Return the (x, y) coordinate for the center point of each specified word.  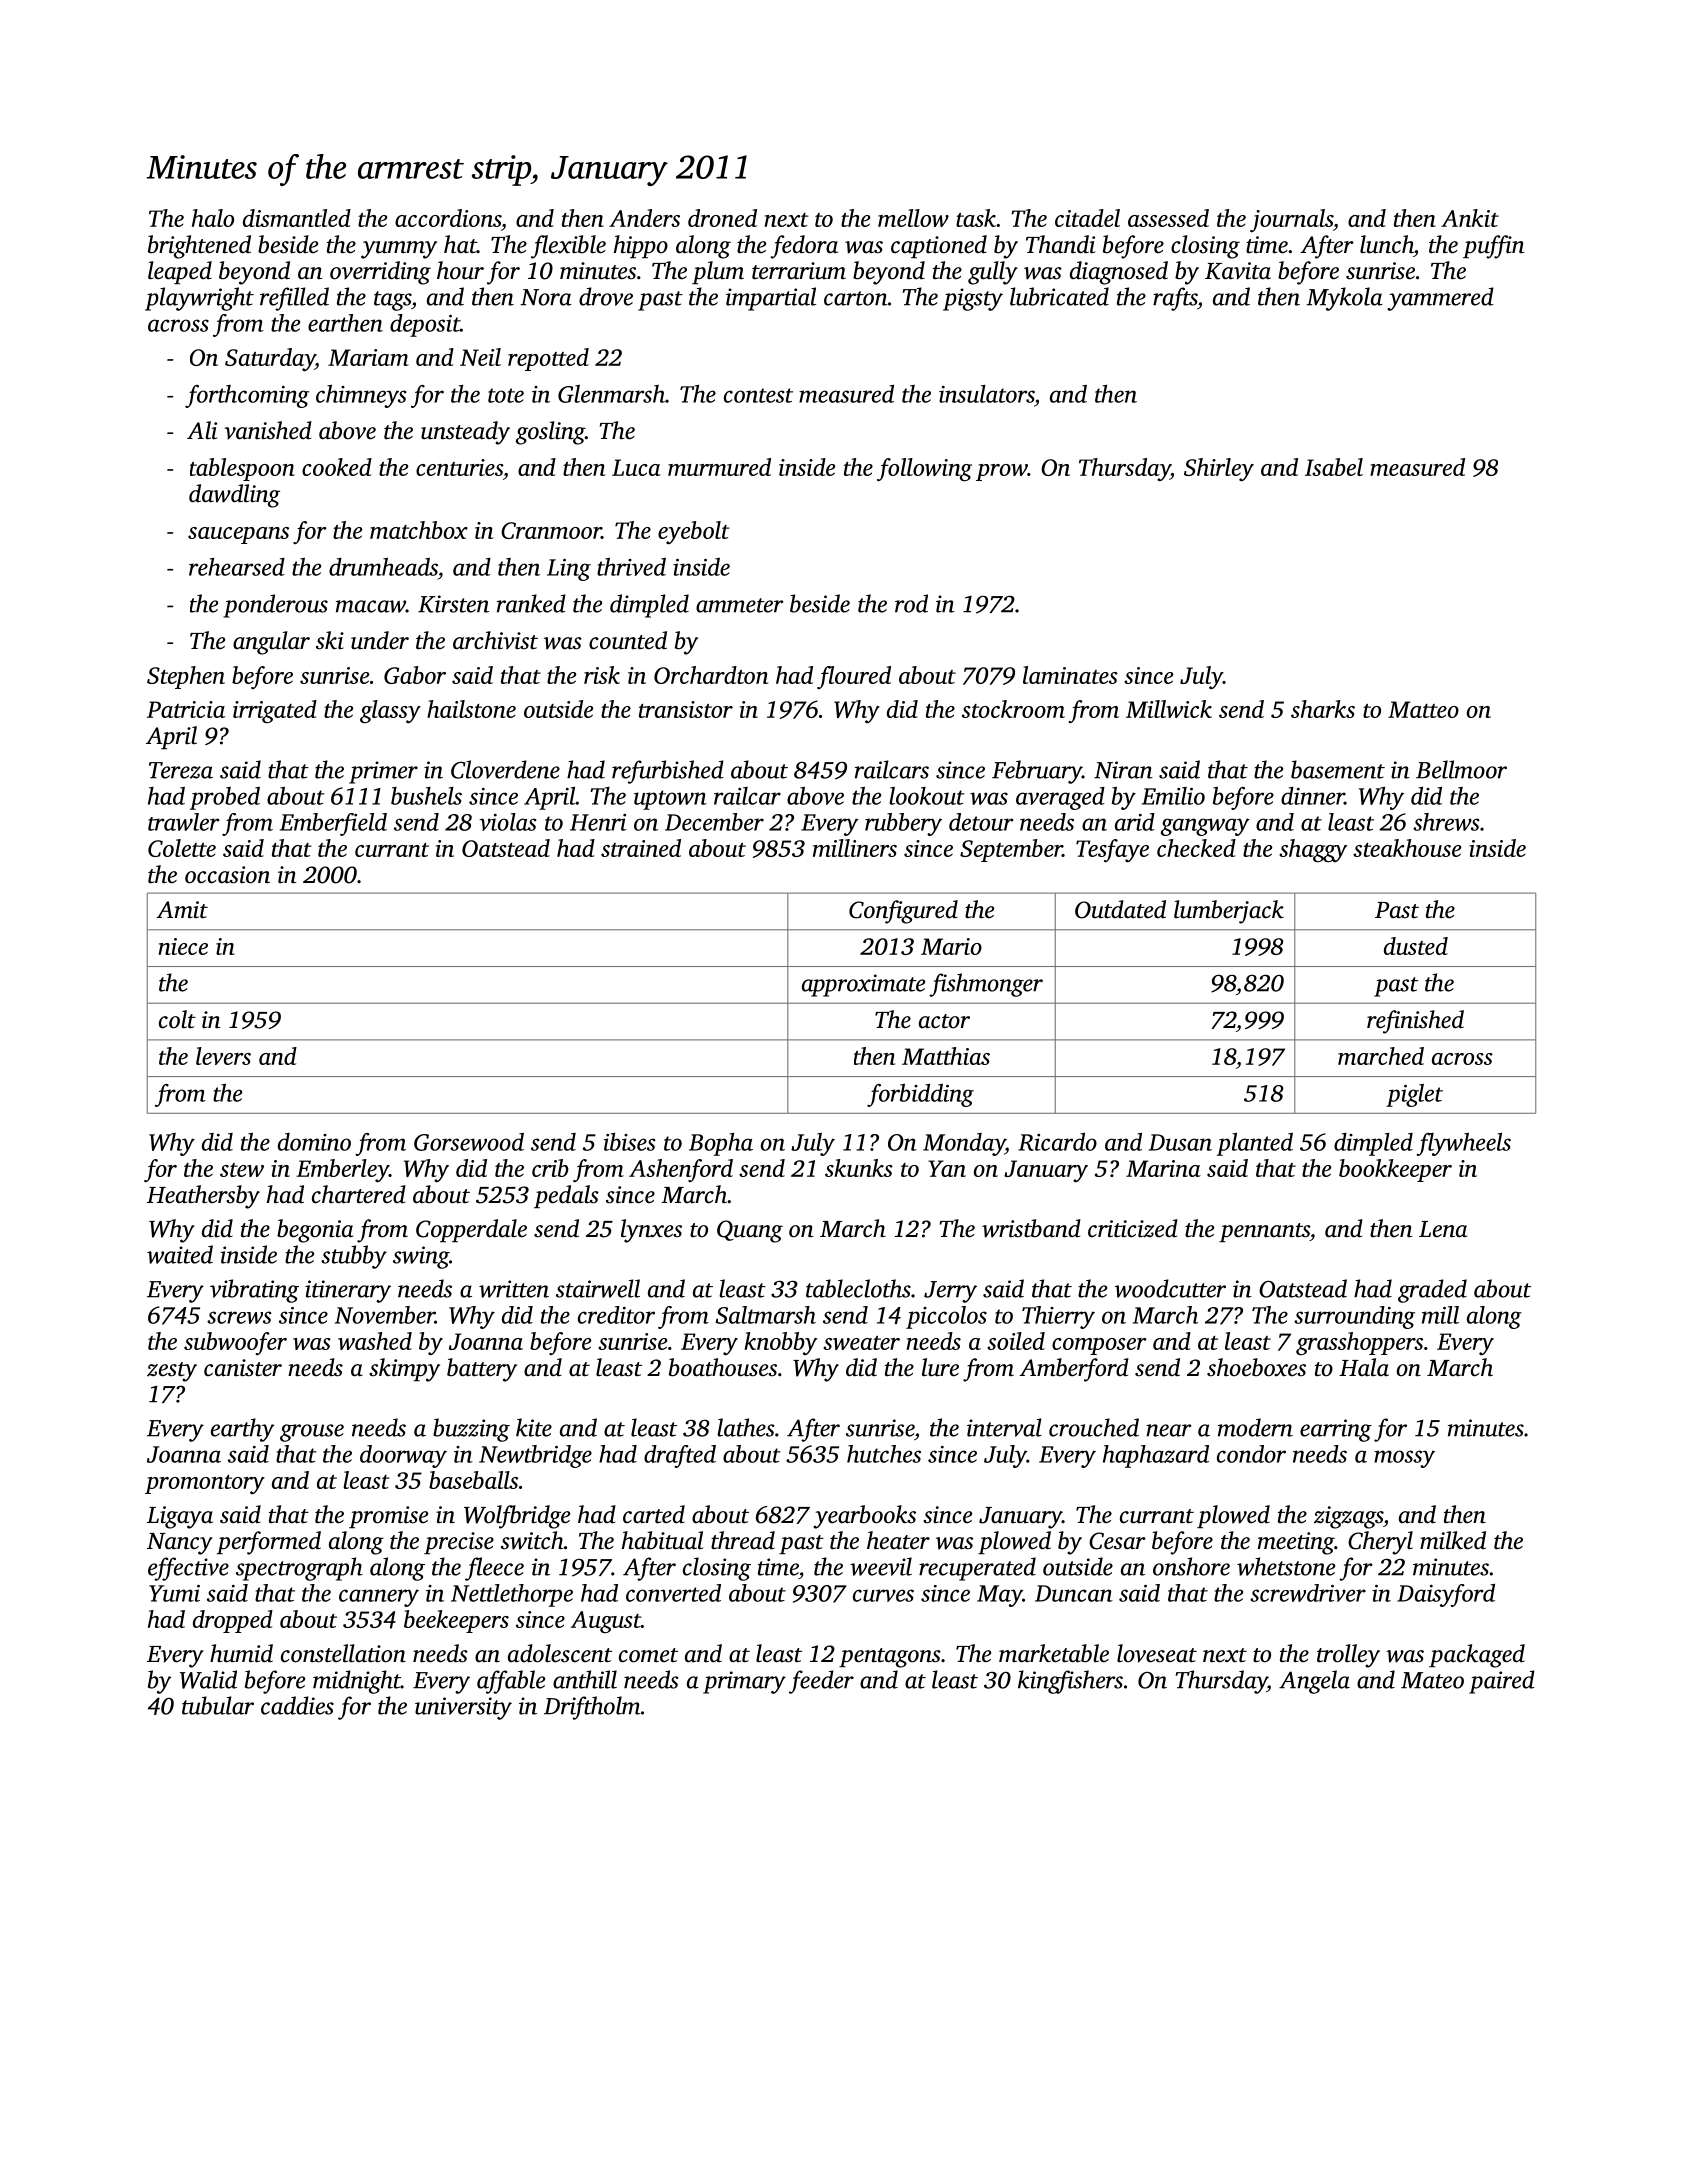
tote (506, 395)
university (463, 1708)
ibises (629, 1142)
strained (641, 848)
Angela (1314, 1682)
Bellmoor (1461, 769)
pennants (1264, 1232)
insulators (986, 394)
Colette (182, 848)
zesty (172, 1372)
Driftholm (592, 1708)
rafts (1175, 299)
